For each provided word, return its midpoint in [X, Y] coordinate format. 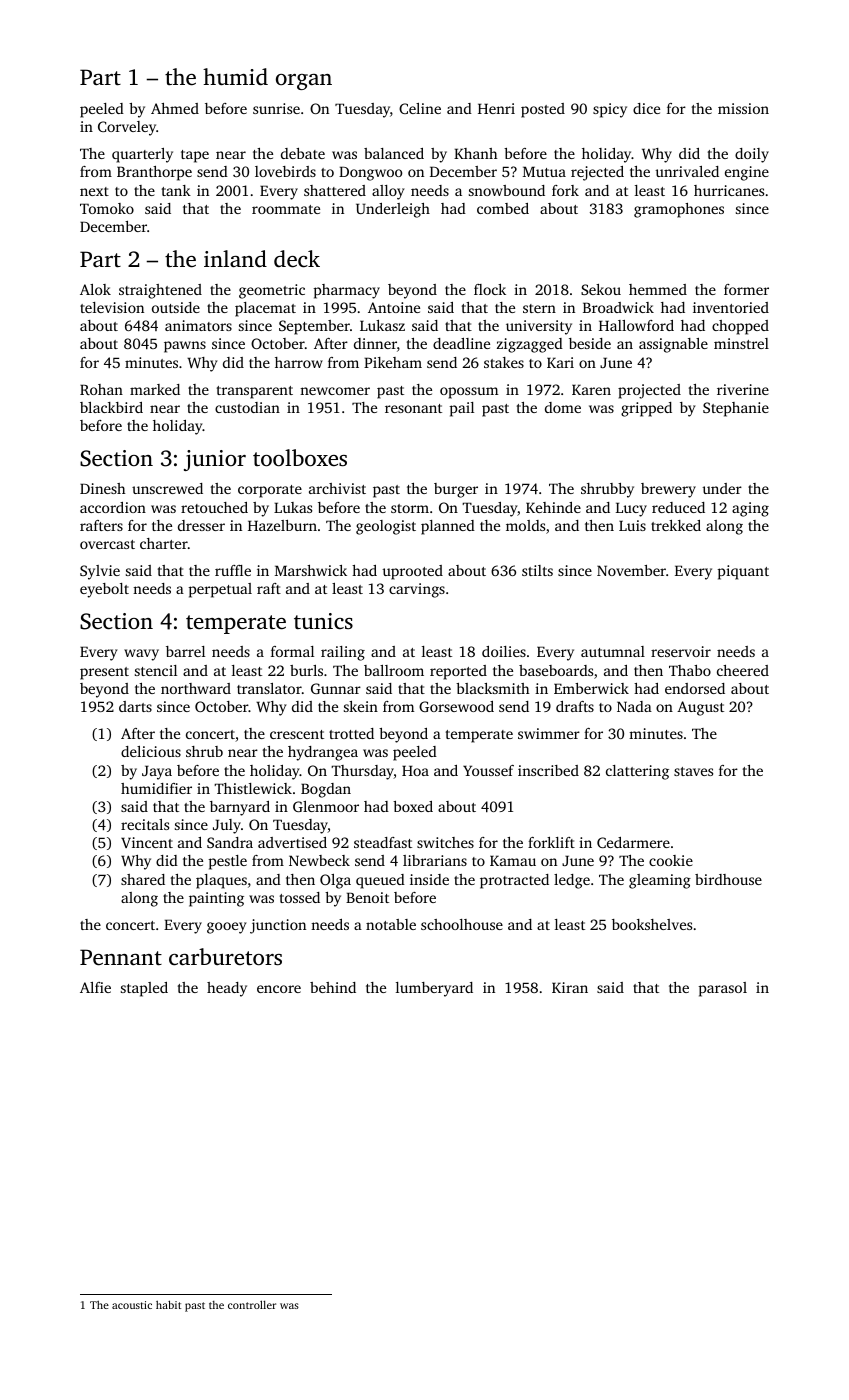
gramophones [679, 210]
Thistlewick [253, 788]
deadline [461, 343]
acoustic [132, 1305]
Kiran [570, 987]
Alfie [95, 987]
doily [752, 155]
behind [333, 987]
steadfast [383, 842]
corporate [270, 491]
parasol [723, 989]
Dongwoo [370, 173]
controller [252, 1304]
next [94, 191]
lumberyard [434, 989]
